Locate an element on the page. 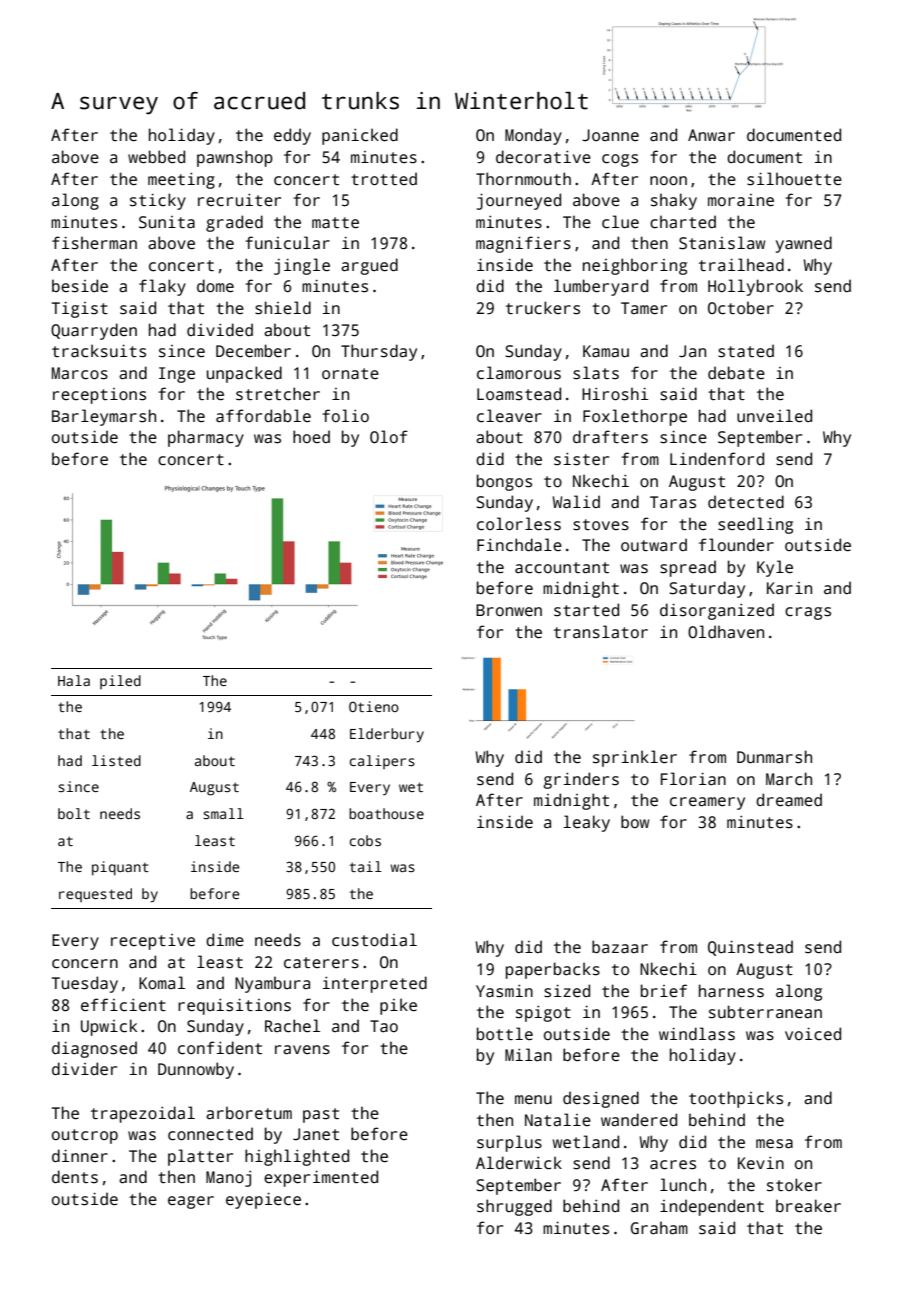 This image has height=1316, width=908. Tigist is located at coordinates (80, 309).
